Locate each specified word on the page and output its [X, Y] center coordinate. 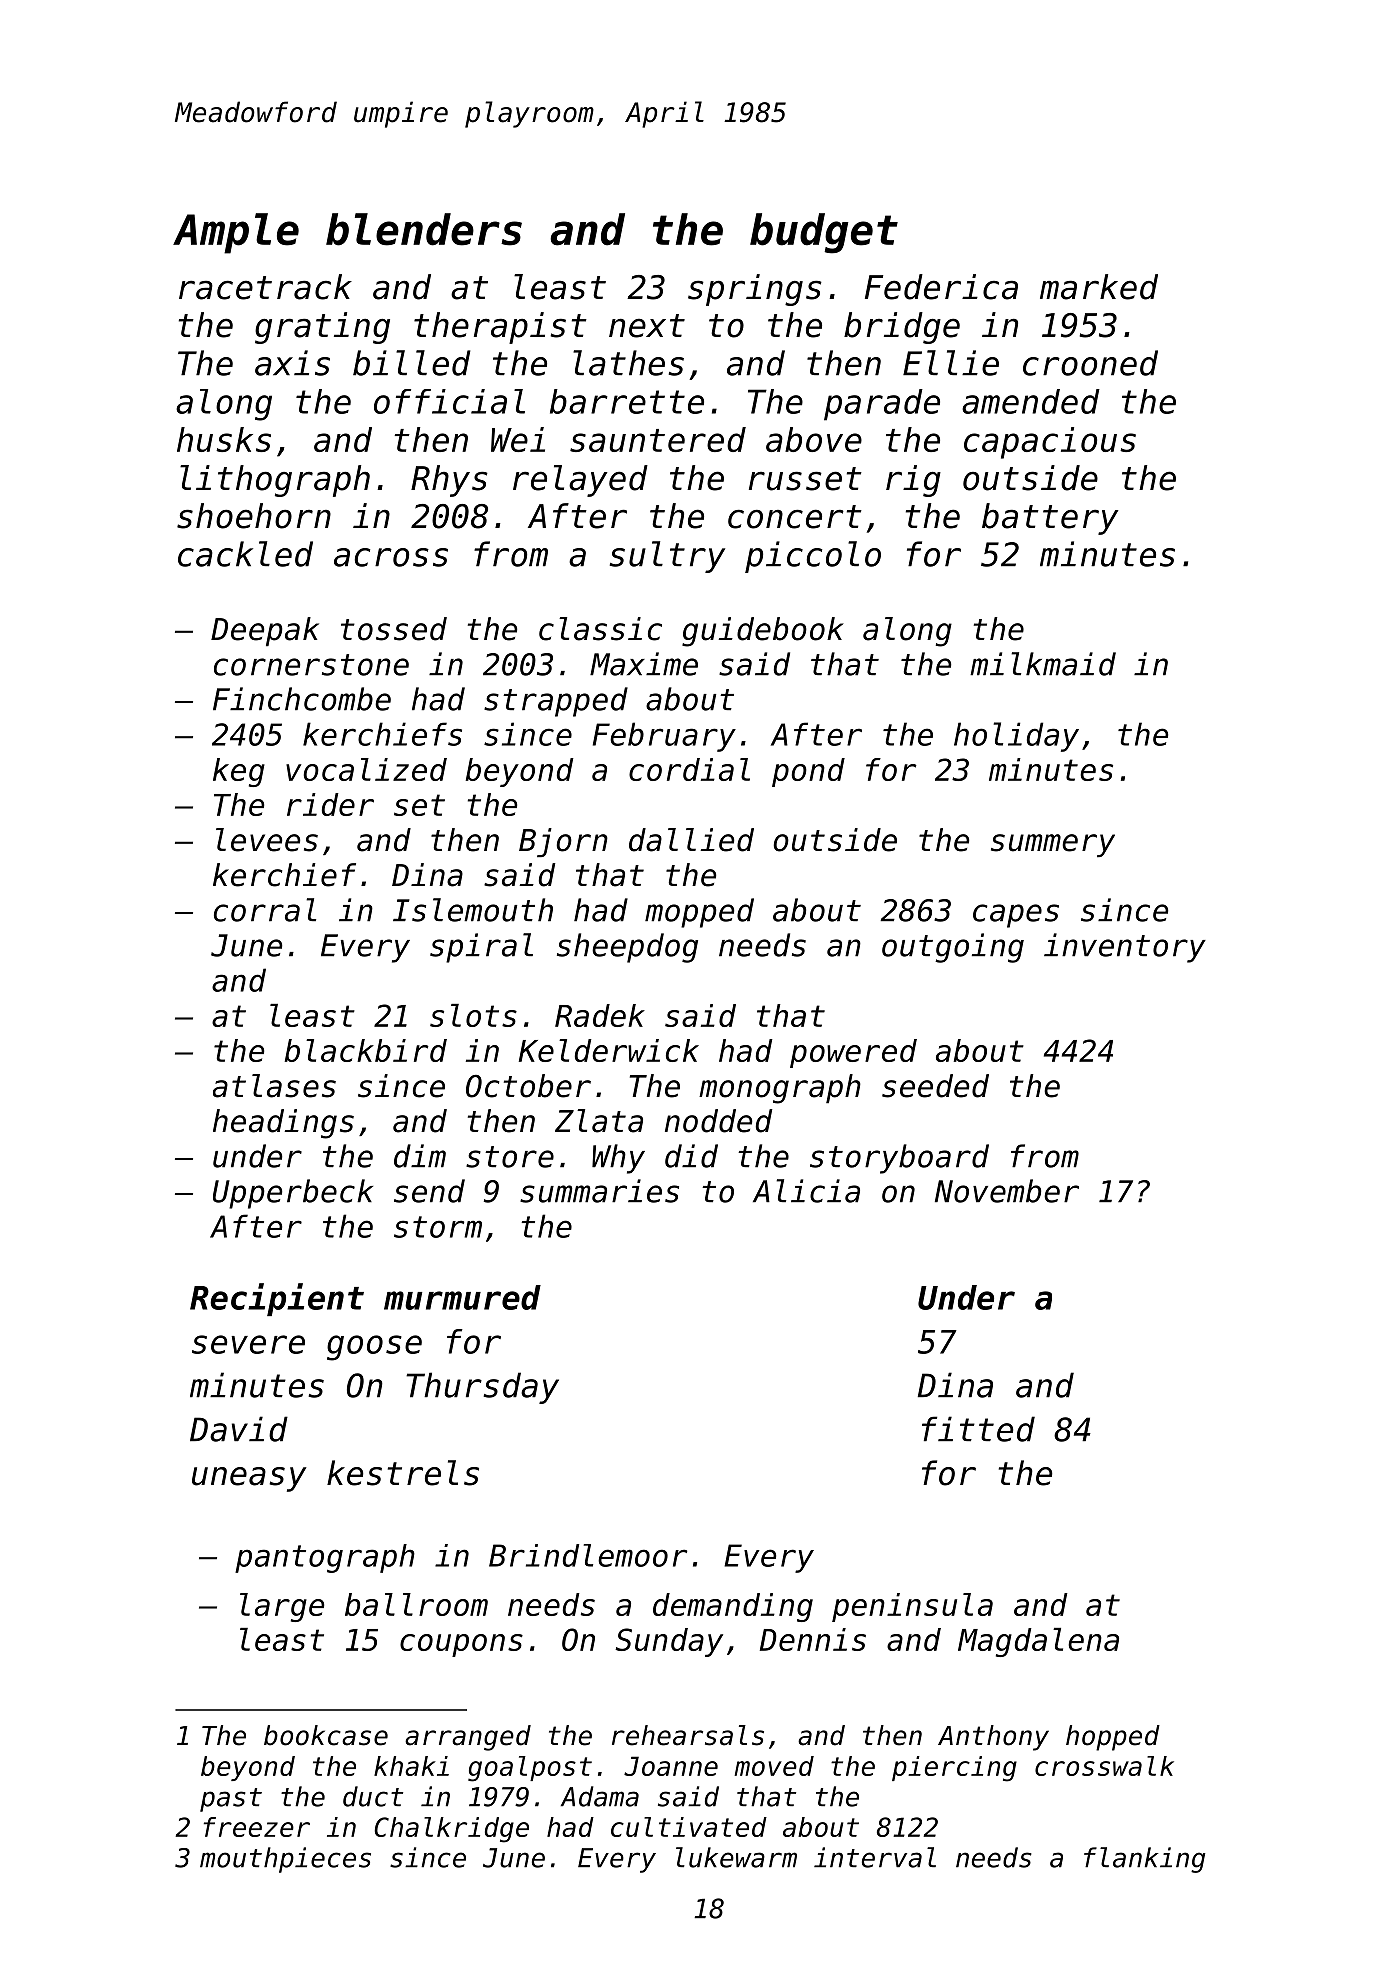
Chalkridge [451, 1830]
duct [373, 1796]
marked [1099, 287]
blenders [424, 229]
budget [824, 233]
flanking [1144, 1860]
